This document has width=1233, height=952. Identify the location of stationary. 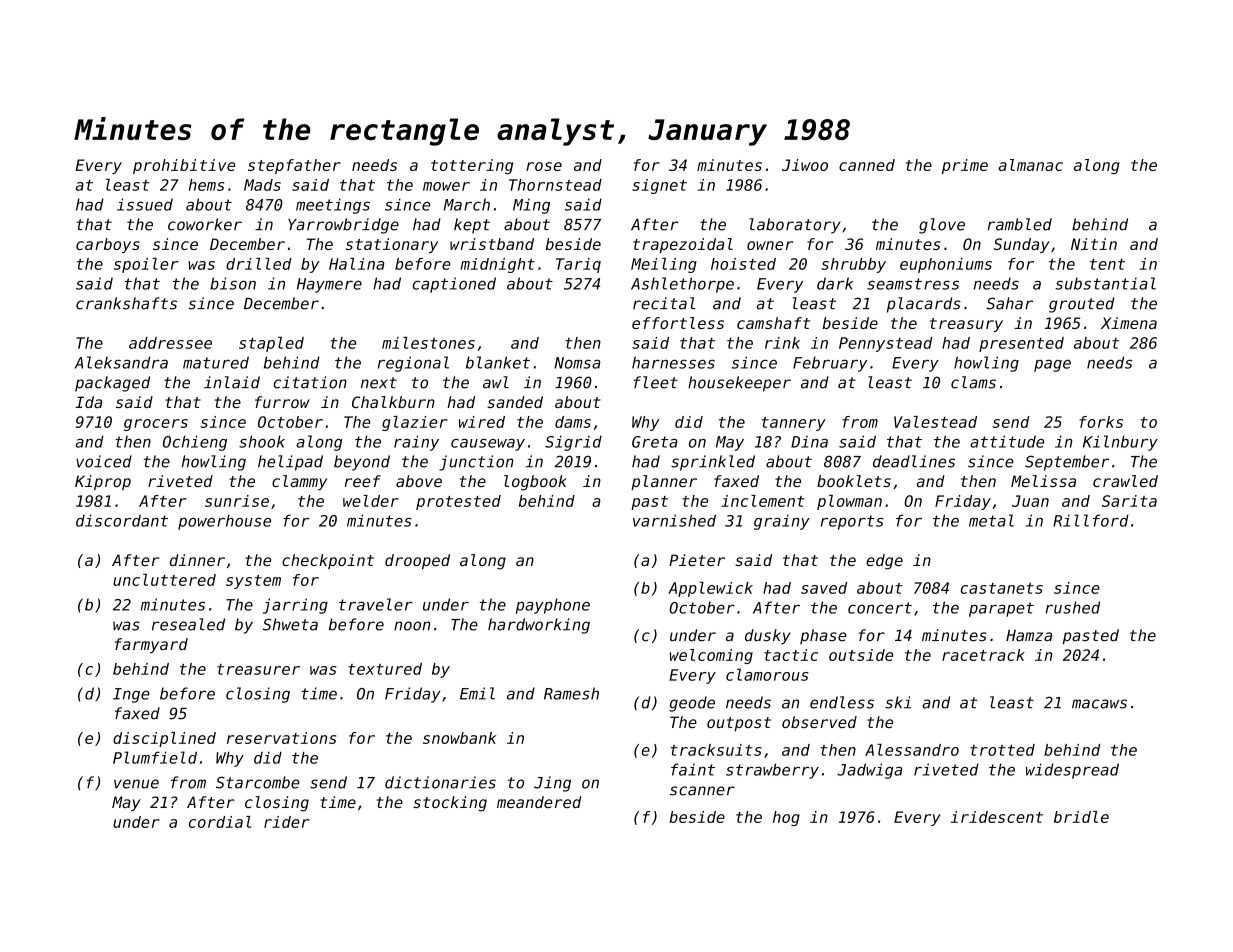
(392, 245).
